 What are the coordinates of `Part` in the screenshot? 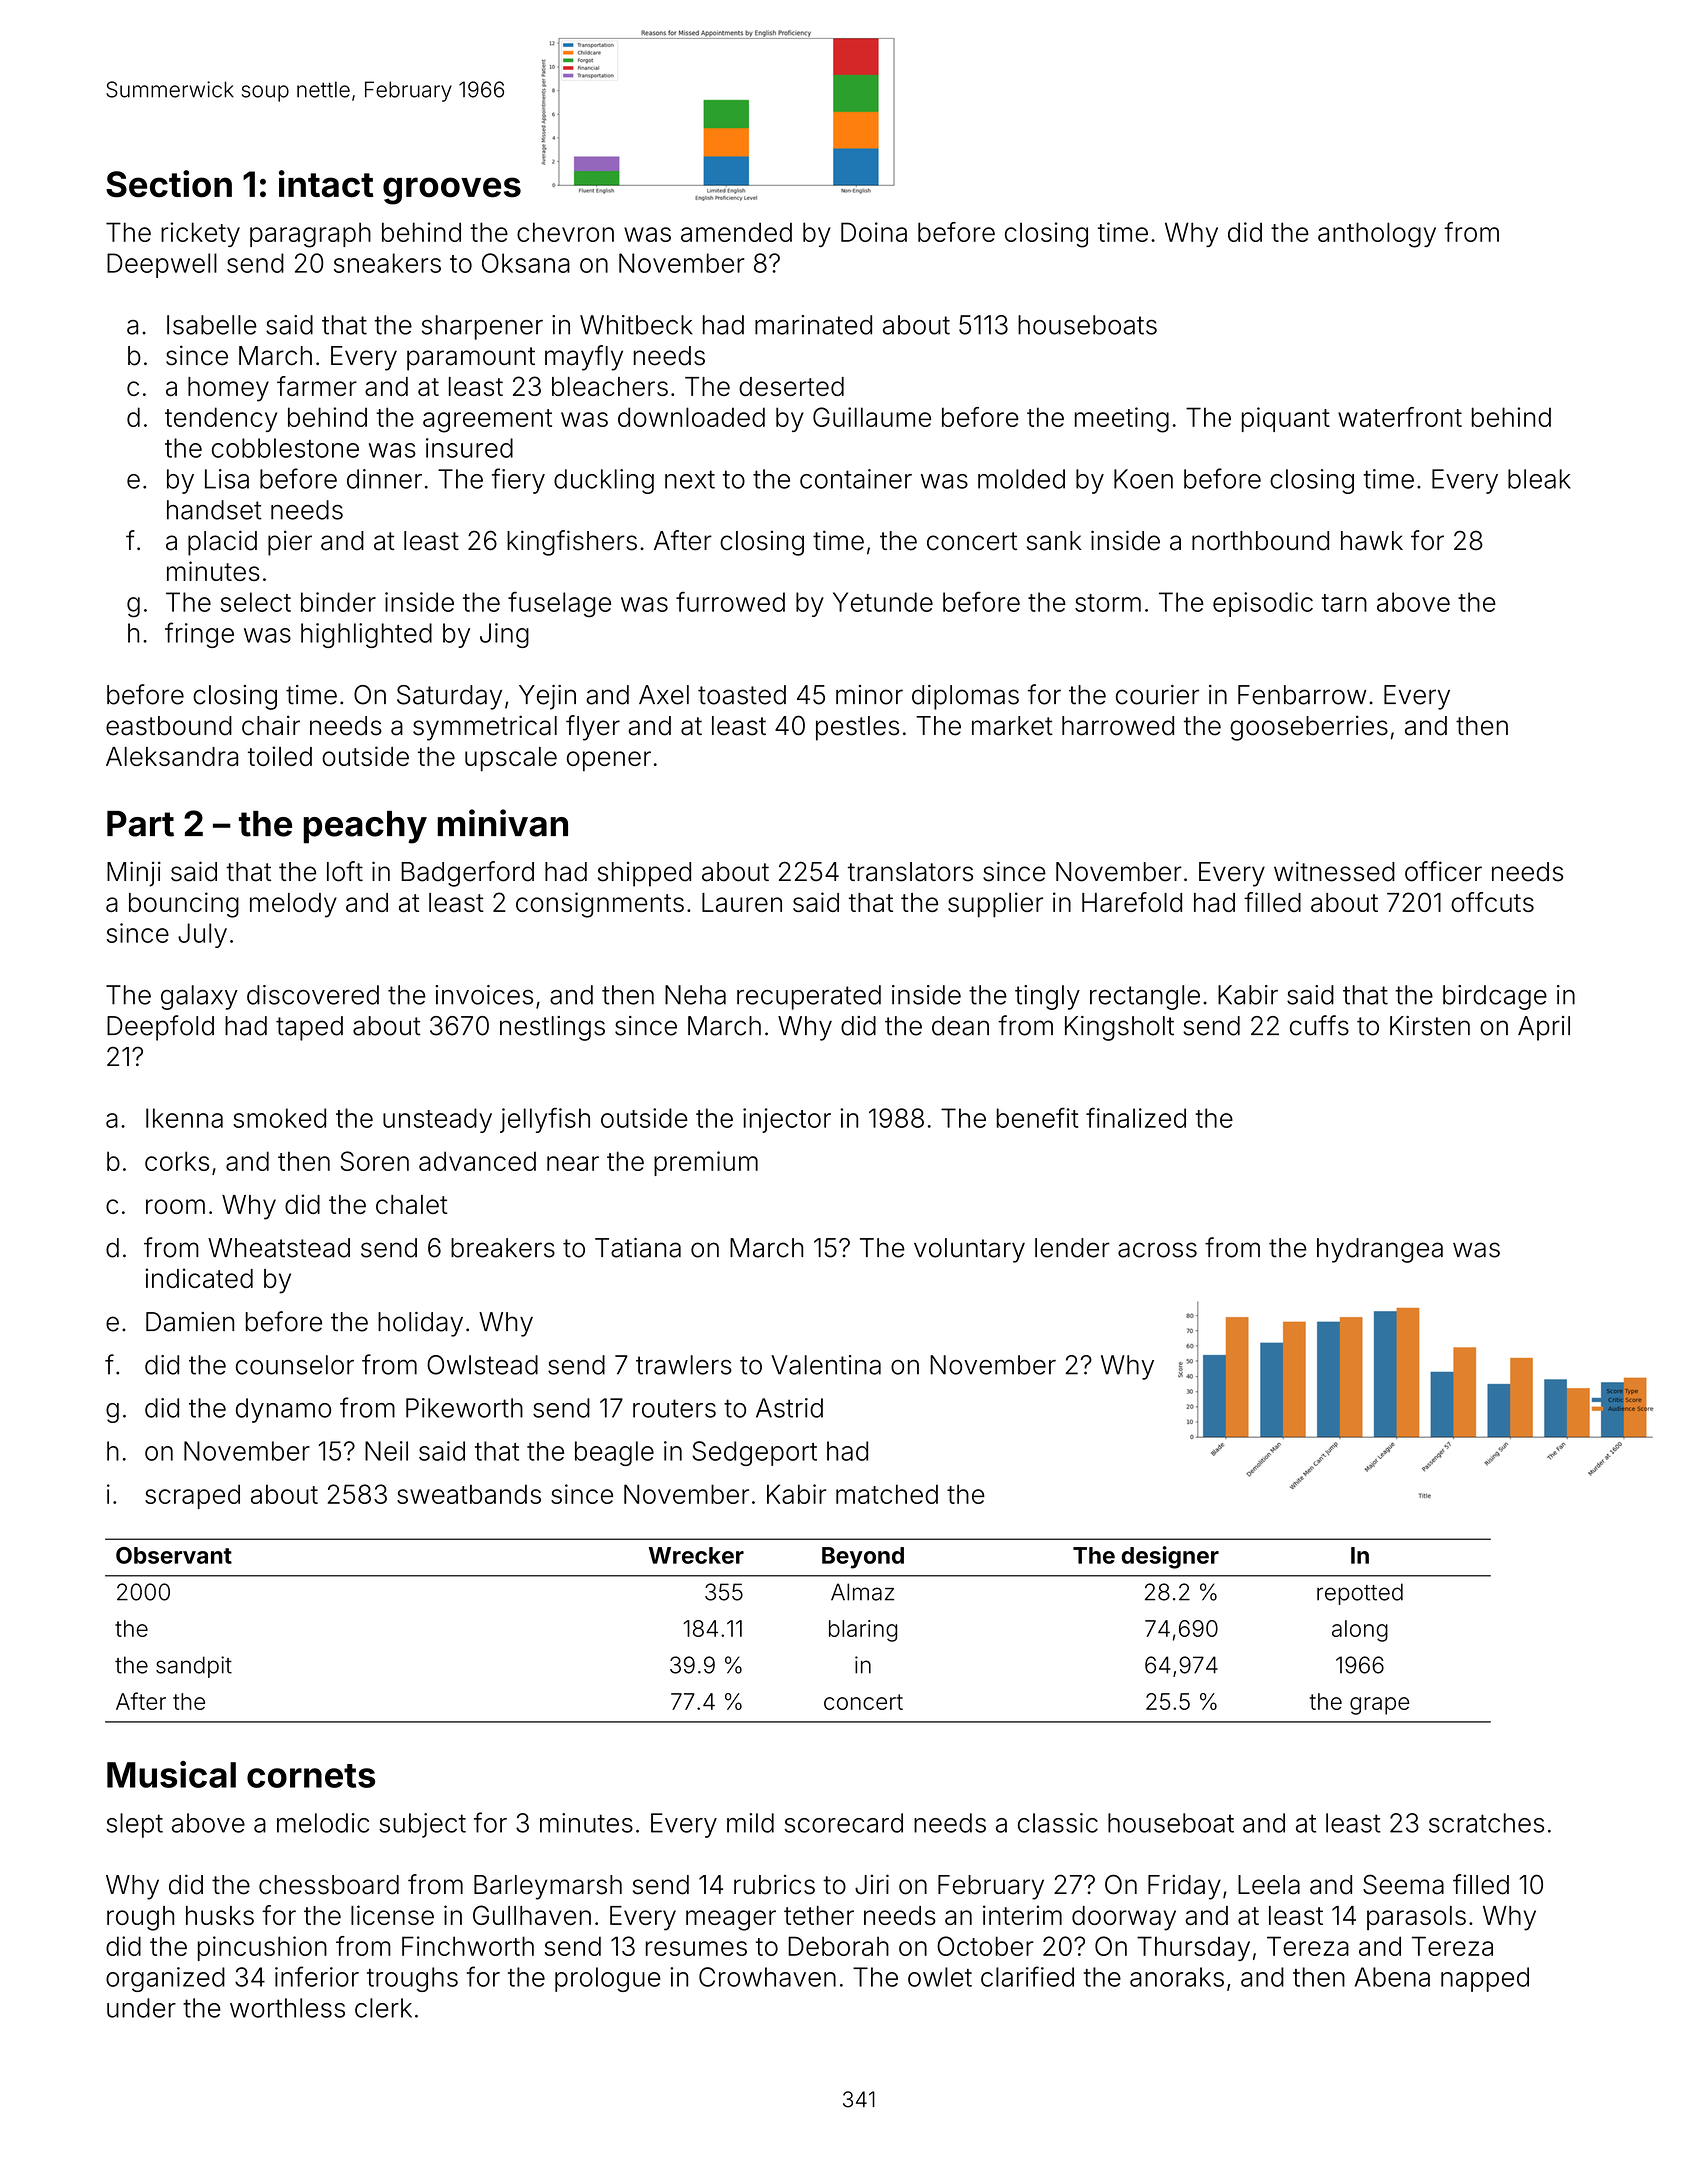 It's located at (140, 824).
